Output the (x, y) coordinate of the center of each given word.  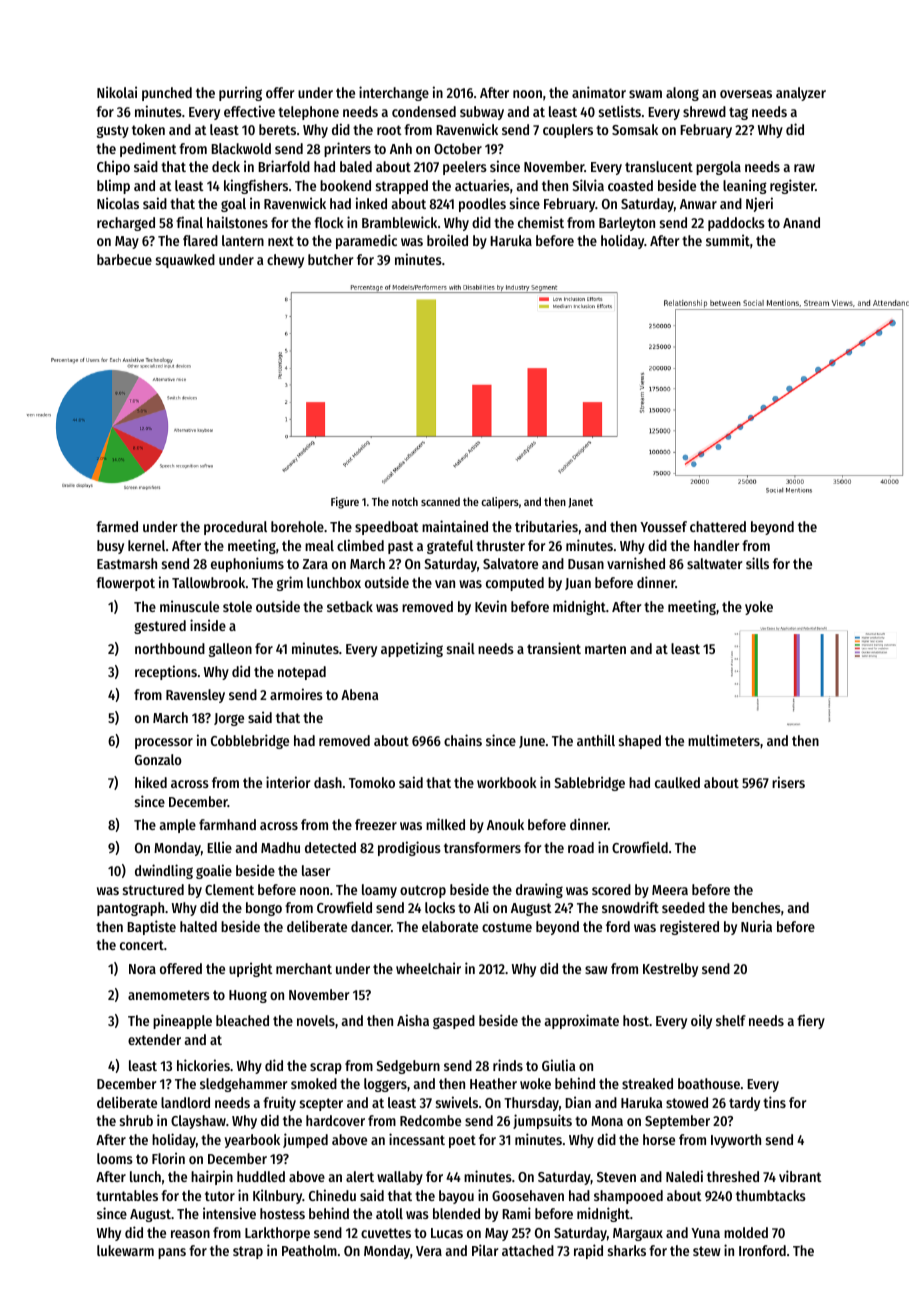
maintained (455, 526)
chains (463, 740)
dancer (371, 926)
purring (240, 93)
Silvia (588, 185)
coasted (630, 185)
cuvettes (386, 1233)
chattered (718, 526)
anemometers (169, 995)
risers (788, 782)
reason (190, 1234)
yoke (759, 608)
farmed (117, 526)
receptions (166, 672)
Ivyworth (736, 1141)
